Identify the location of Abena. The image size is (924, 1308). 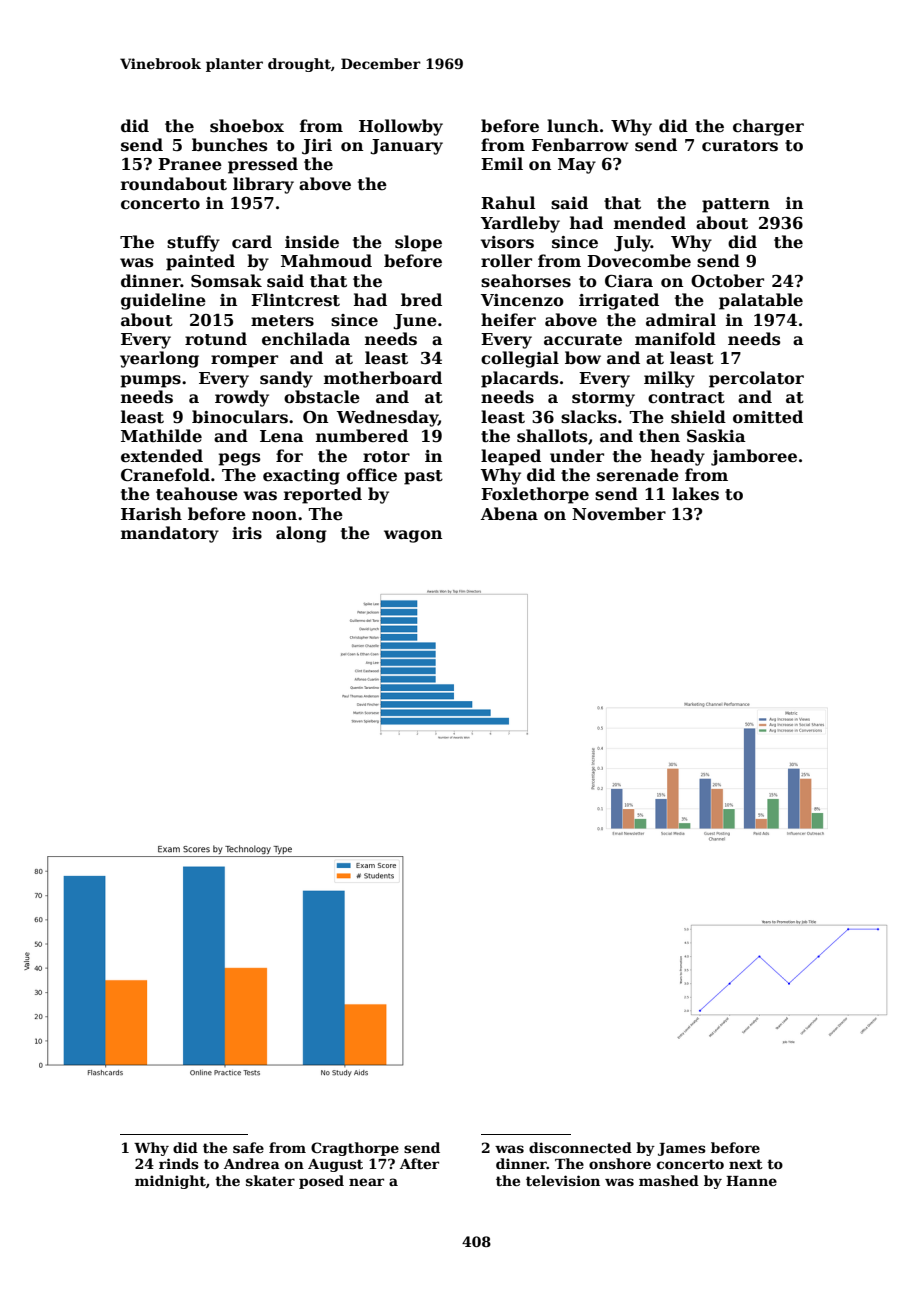
(509, 514).
